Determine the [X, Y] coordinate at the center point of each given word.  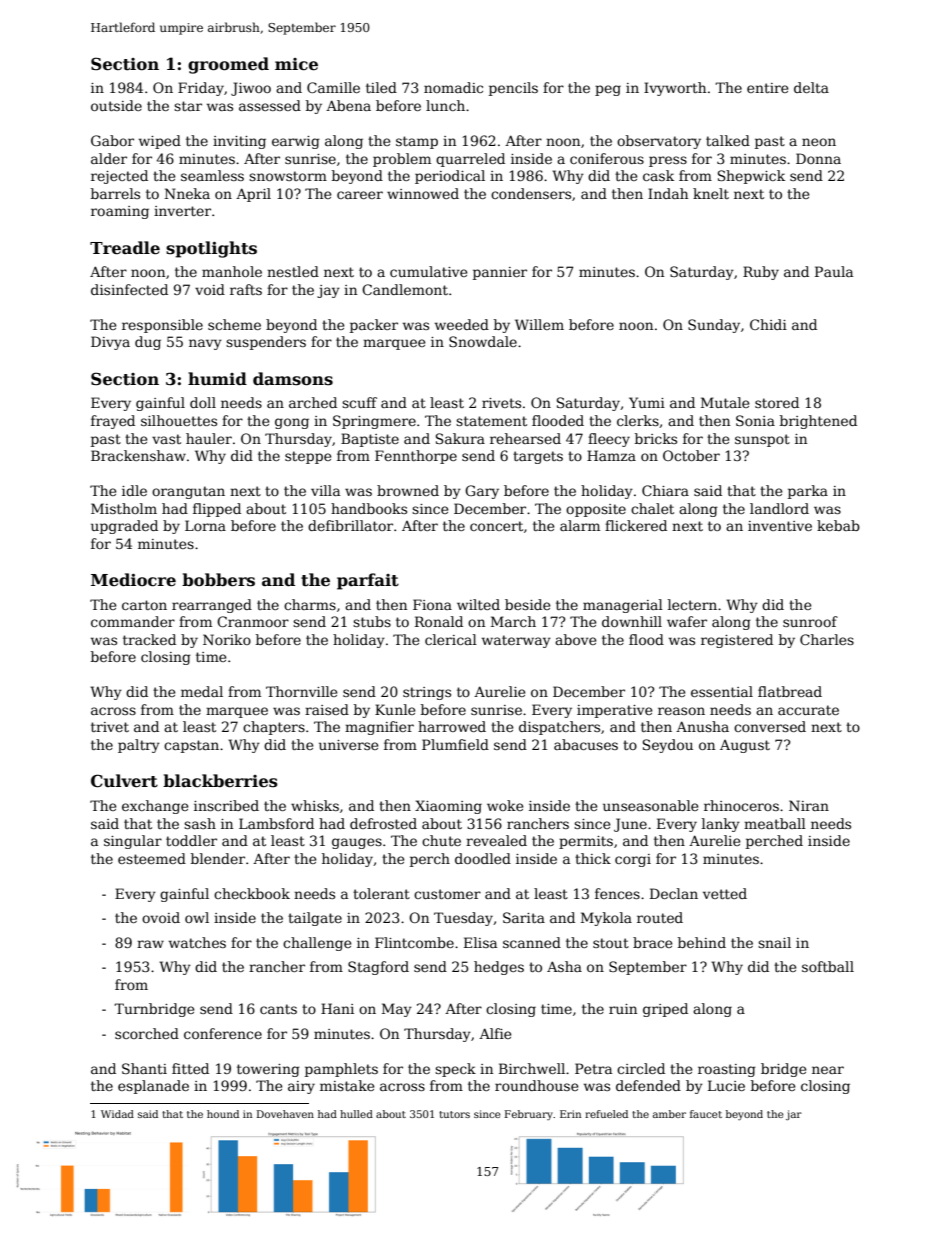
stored [777, 402]
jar [794, 1115]
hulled [356, 1114]
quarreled [470, 160]
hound [223, 1114]
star [188, 106]
